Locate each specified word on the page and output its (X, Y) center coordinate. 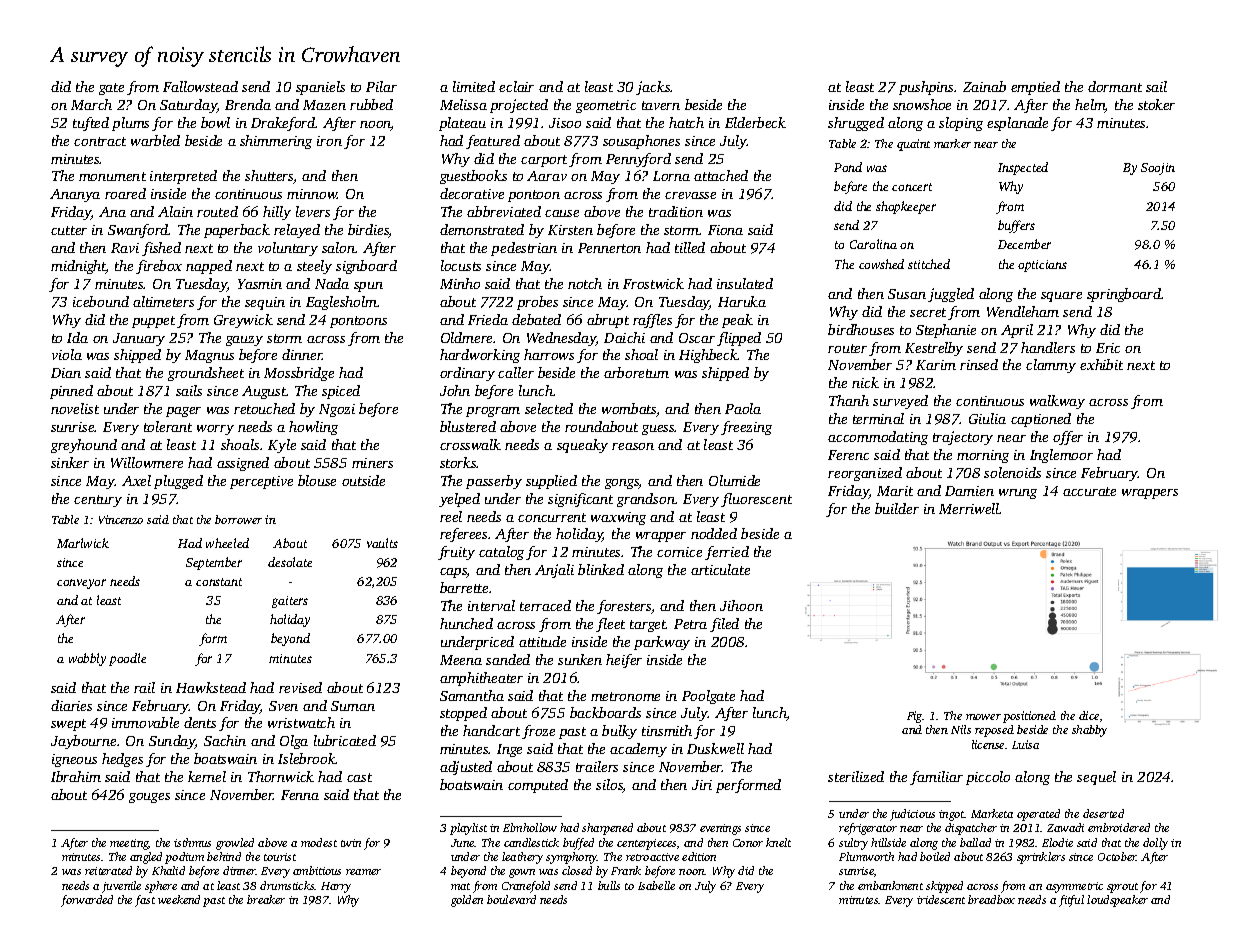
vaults (382, 543)
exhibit (1101, 364)
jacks (653, 88)
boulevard (511, 899)
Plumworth (866, 856)
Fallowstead (200, 86)
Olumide (734, 480)
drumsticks (287, 885)
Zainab (984, 86)
